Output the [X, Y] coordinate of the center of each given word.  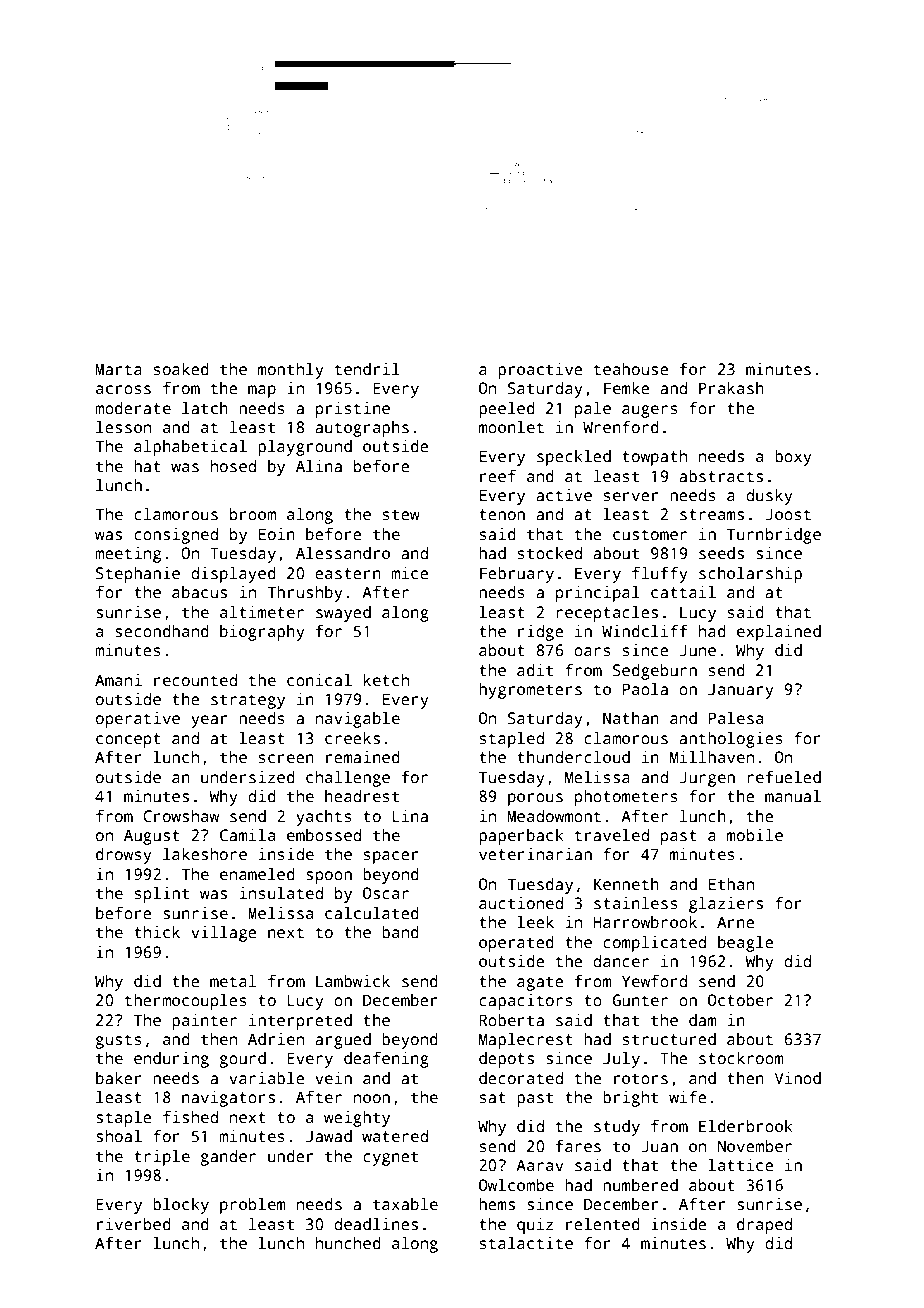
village [224, 934]
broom [253, 514]
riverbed [134, 1224]
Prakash [731, 388]
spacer [391, 857]
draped [764, 1226]
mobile [755, 835]
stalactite [526, 1243]
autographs [362, 429]
